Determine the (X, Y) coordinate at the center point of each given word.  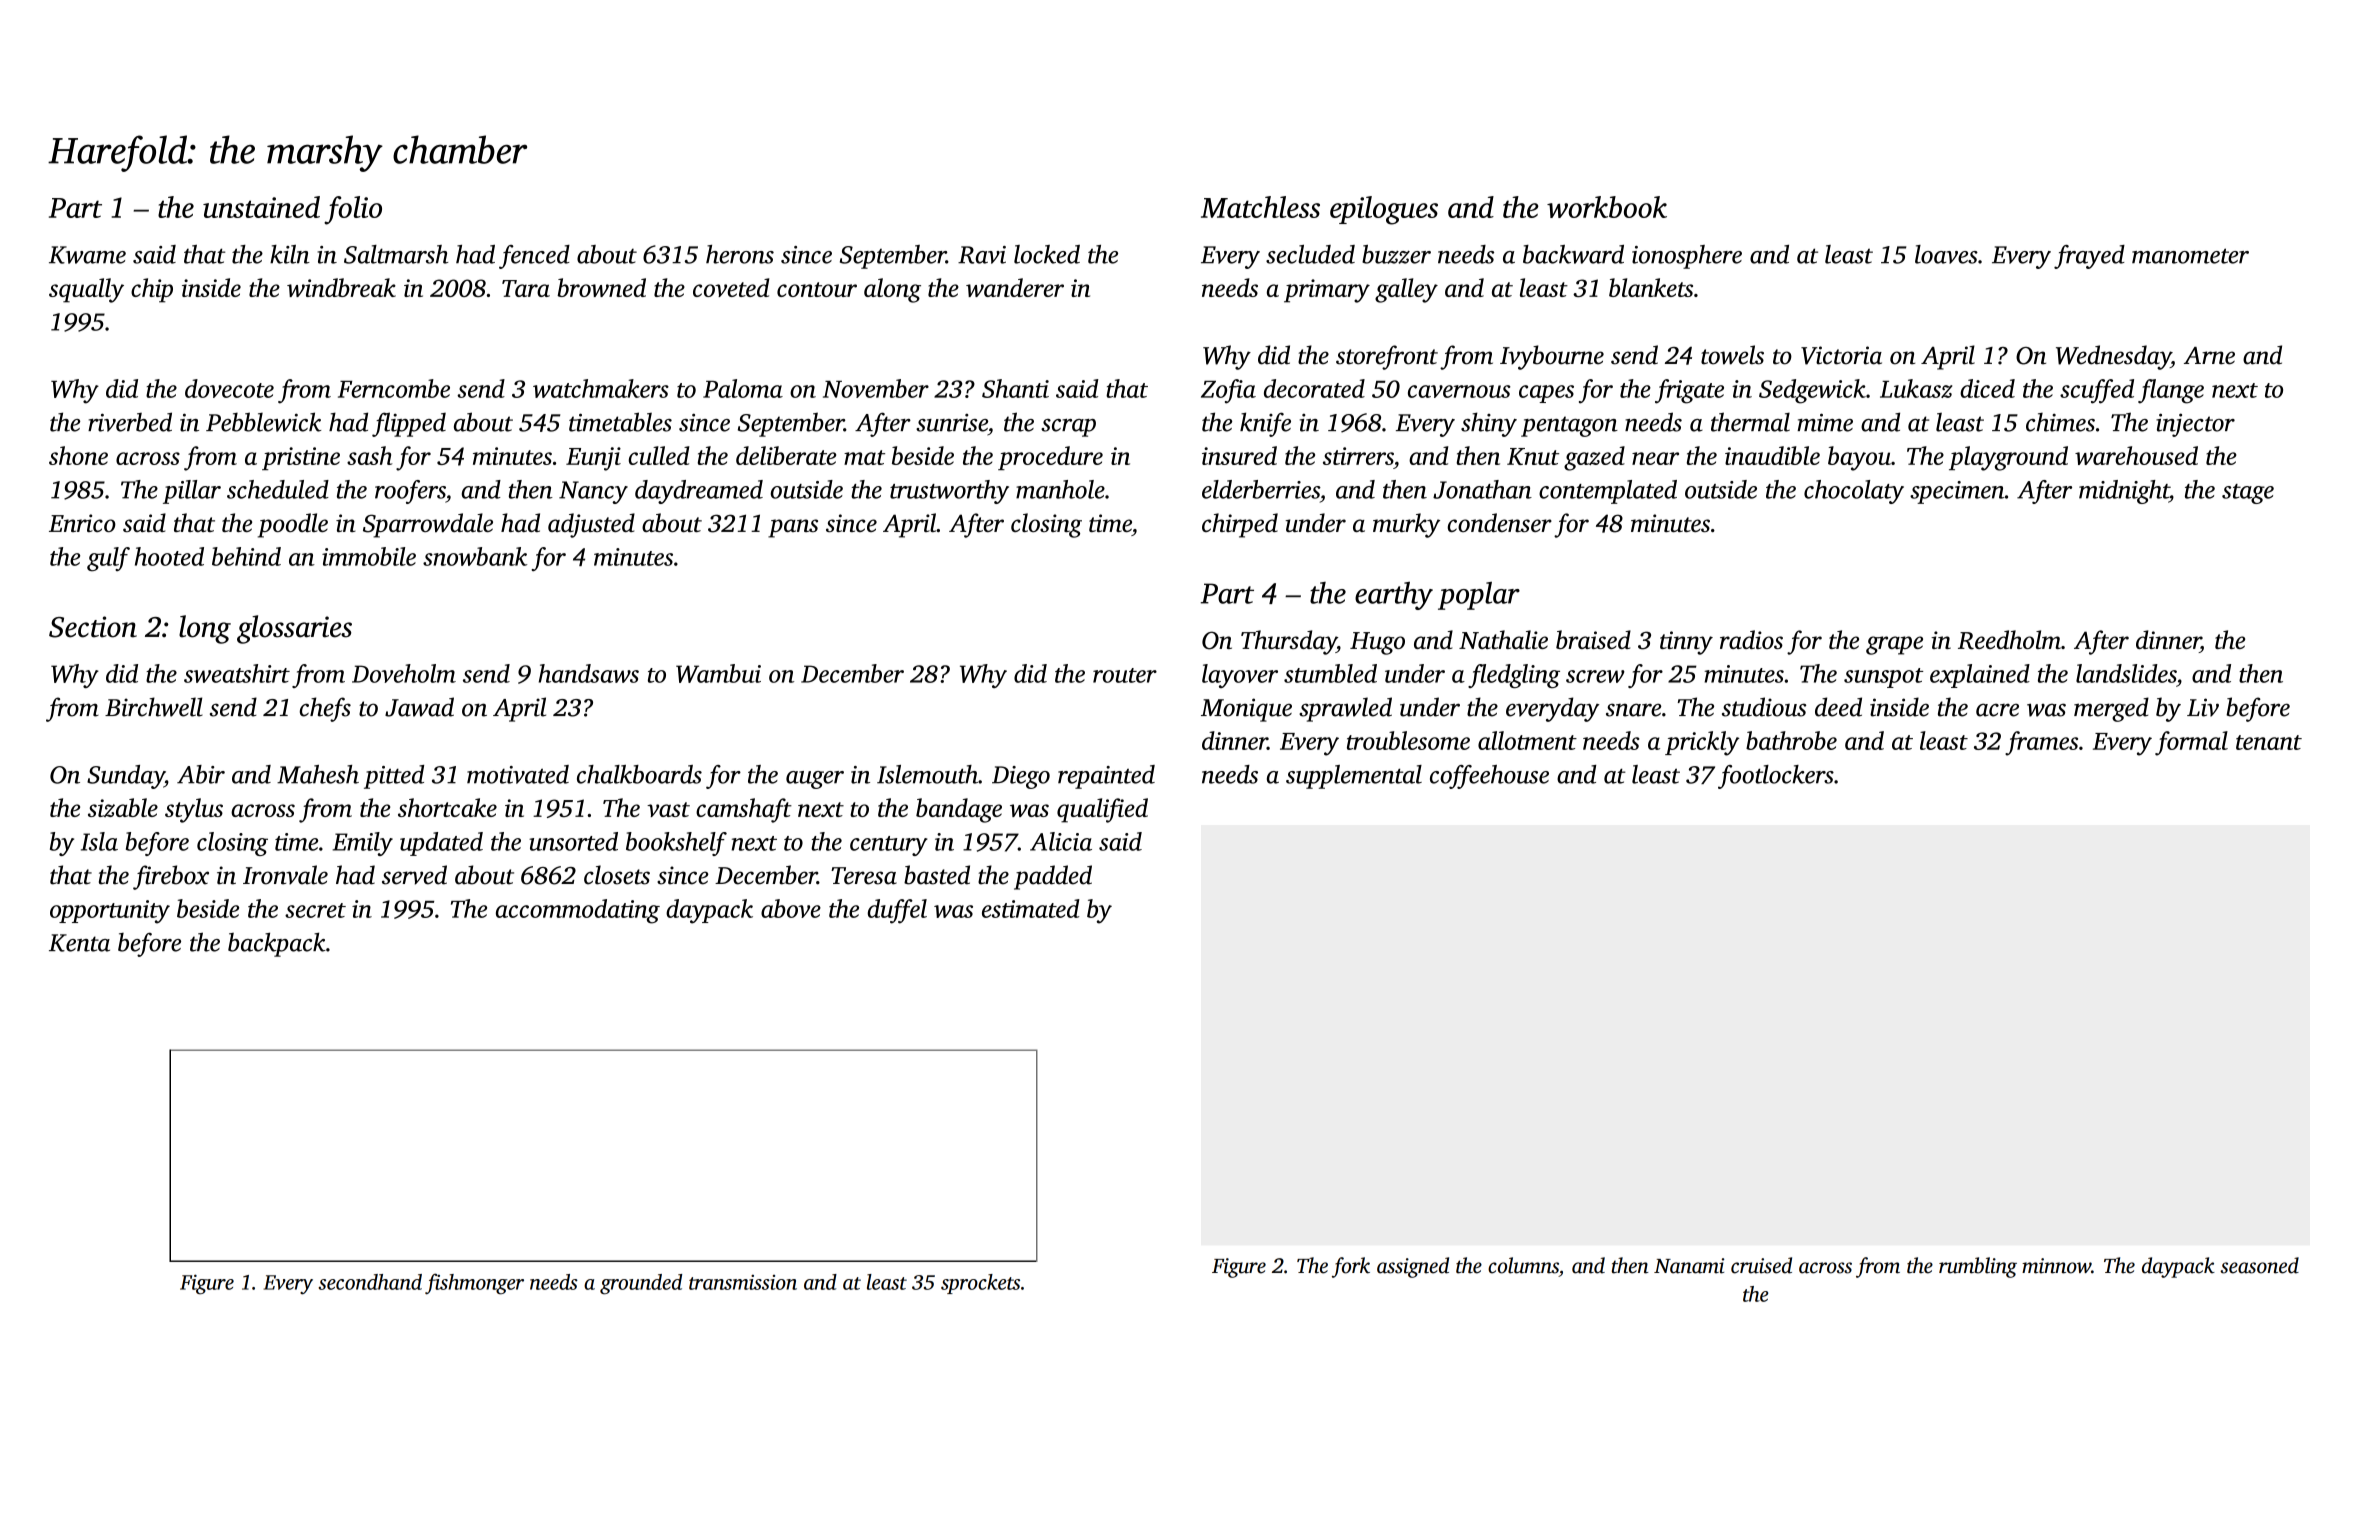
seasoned (2259, 1265)
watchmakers (601, 388)
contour (817, 289)
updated (441, 844)
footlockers (1776, 777)
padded (1053, 877)
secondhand (370, 1282)
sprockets (980, 1284)
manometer (2190, 256)
